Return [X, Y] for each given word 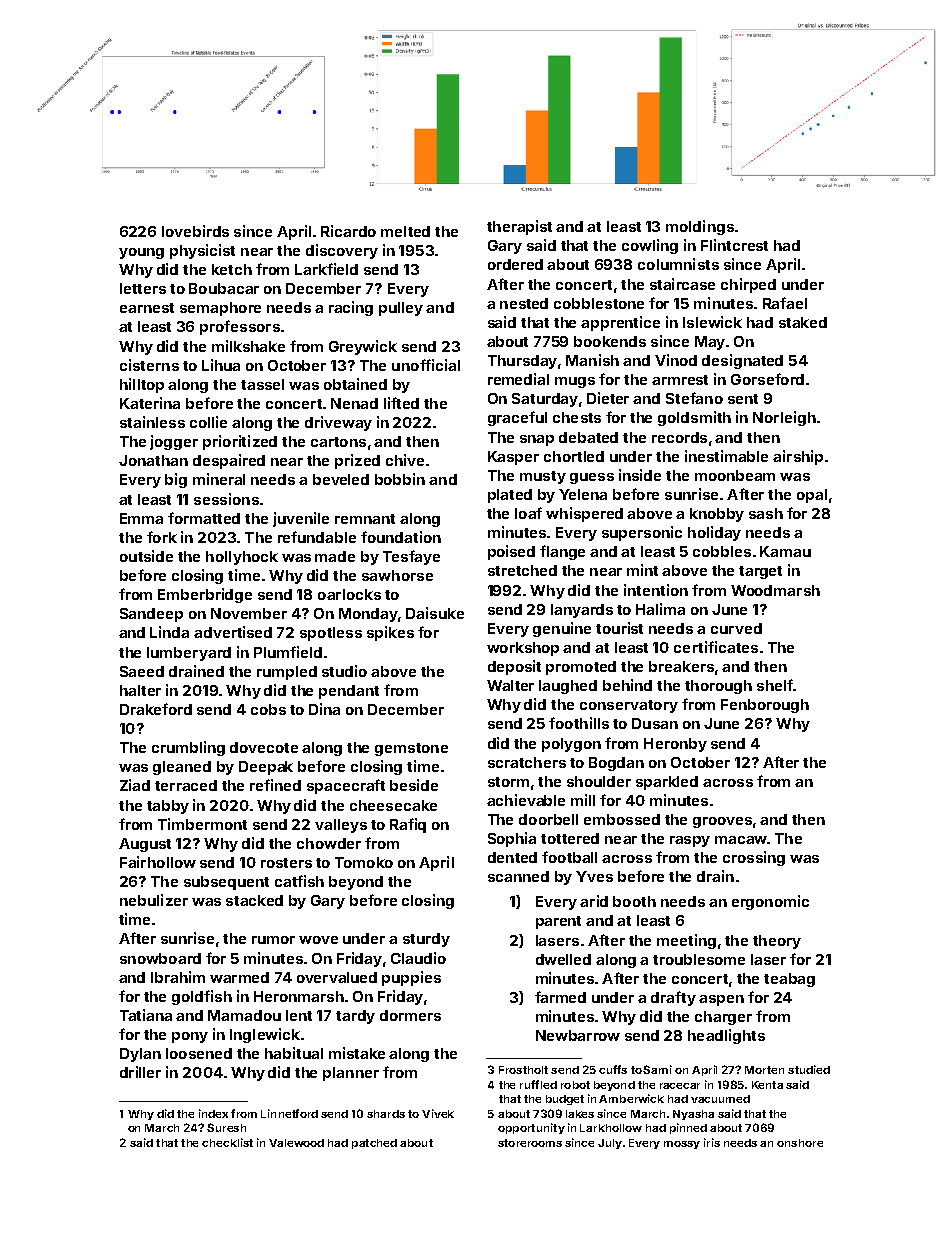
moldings [700, 227]
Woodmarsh [775, 590]
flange [562, 552]
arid [594, 901]
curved [736, 628]
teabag [789, 980]
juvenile [301, 519]
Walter [510, 685]
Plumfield [288, 652]
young [141, 253]
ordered [515, 264]
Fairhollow [158, 862]
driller [140, 1072]
